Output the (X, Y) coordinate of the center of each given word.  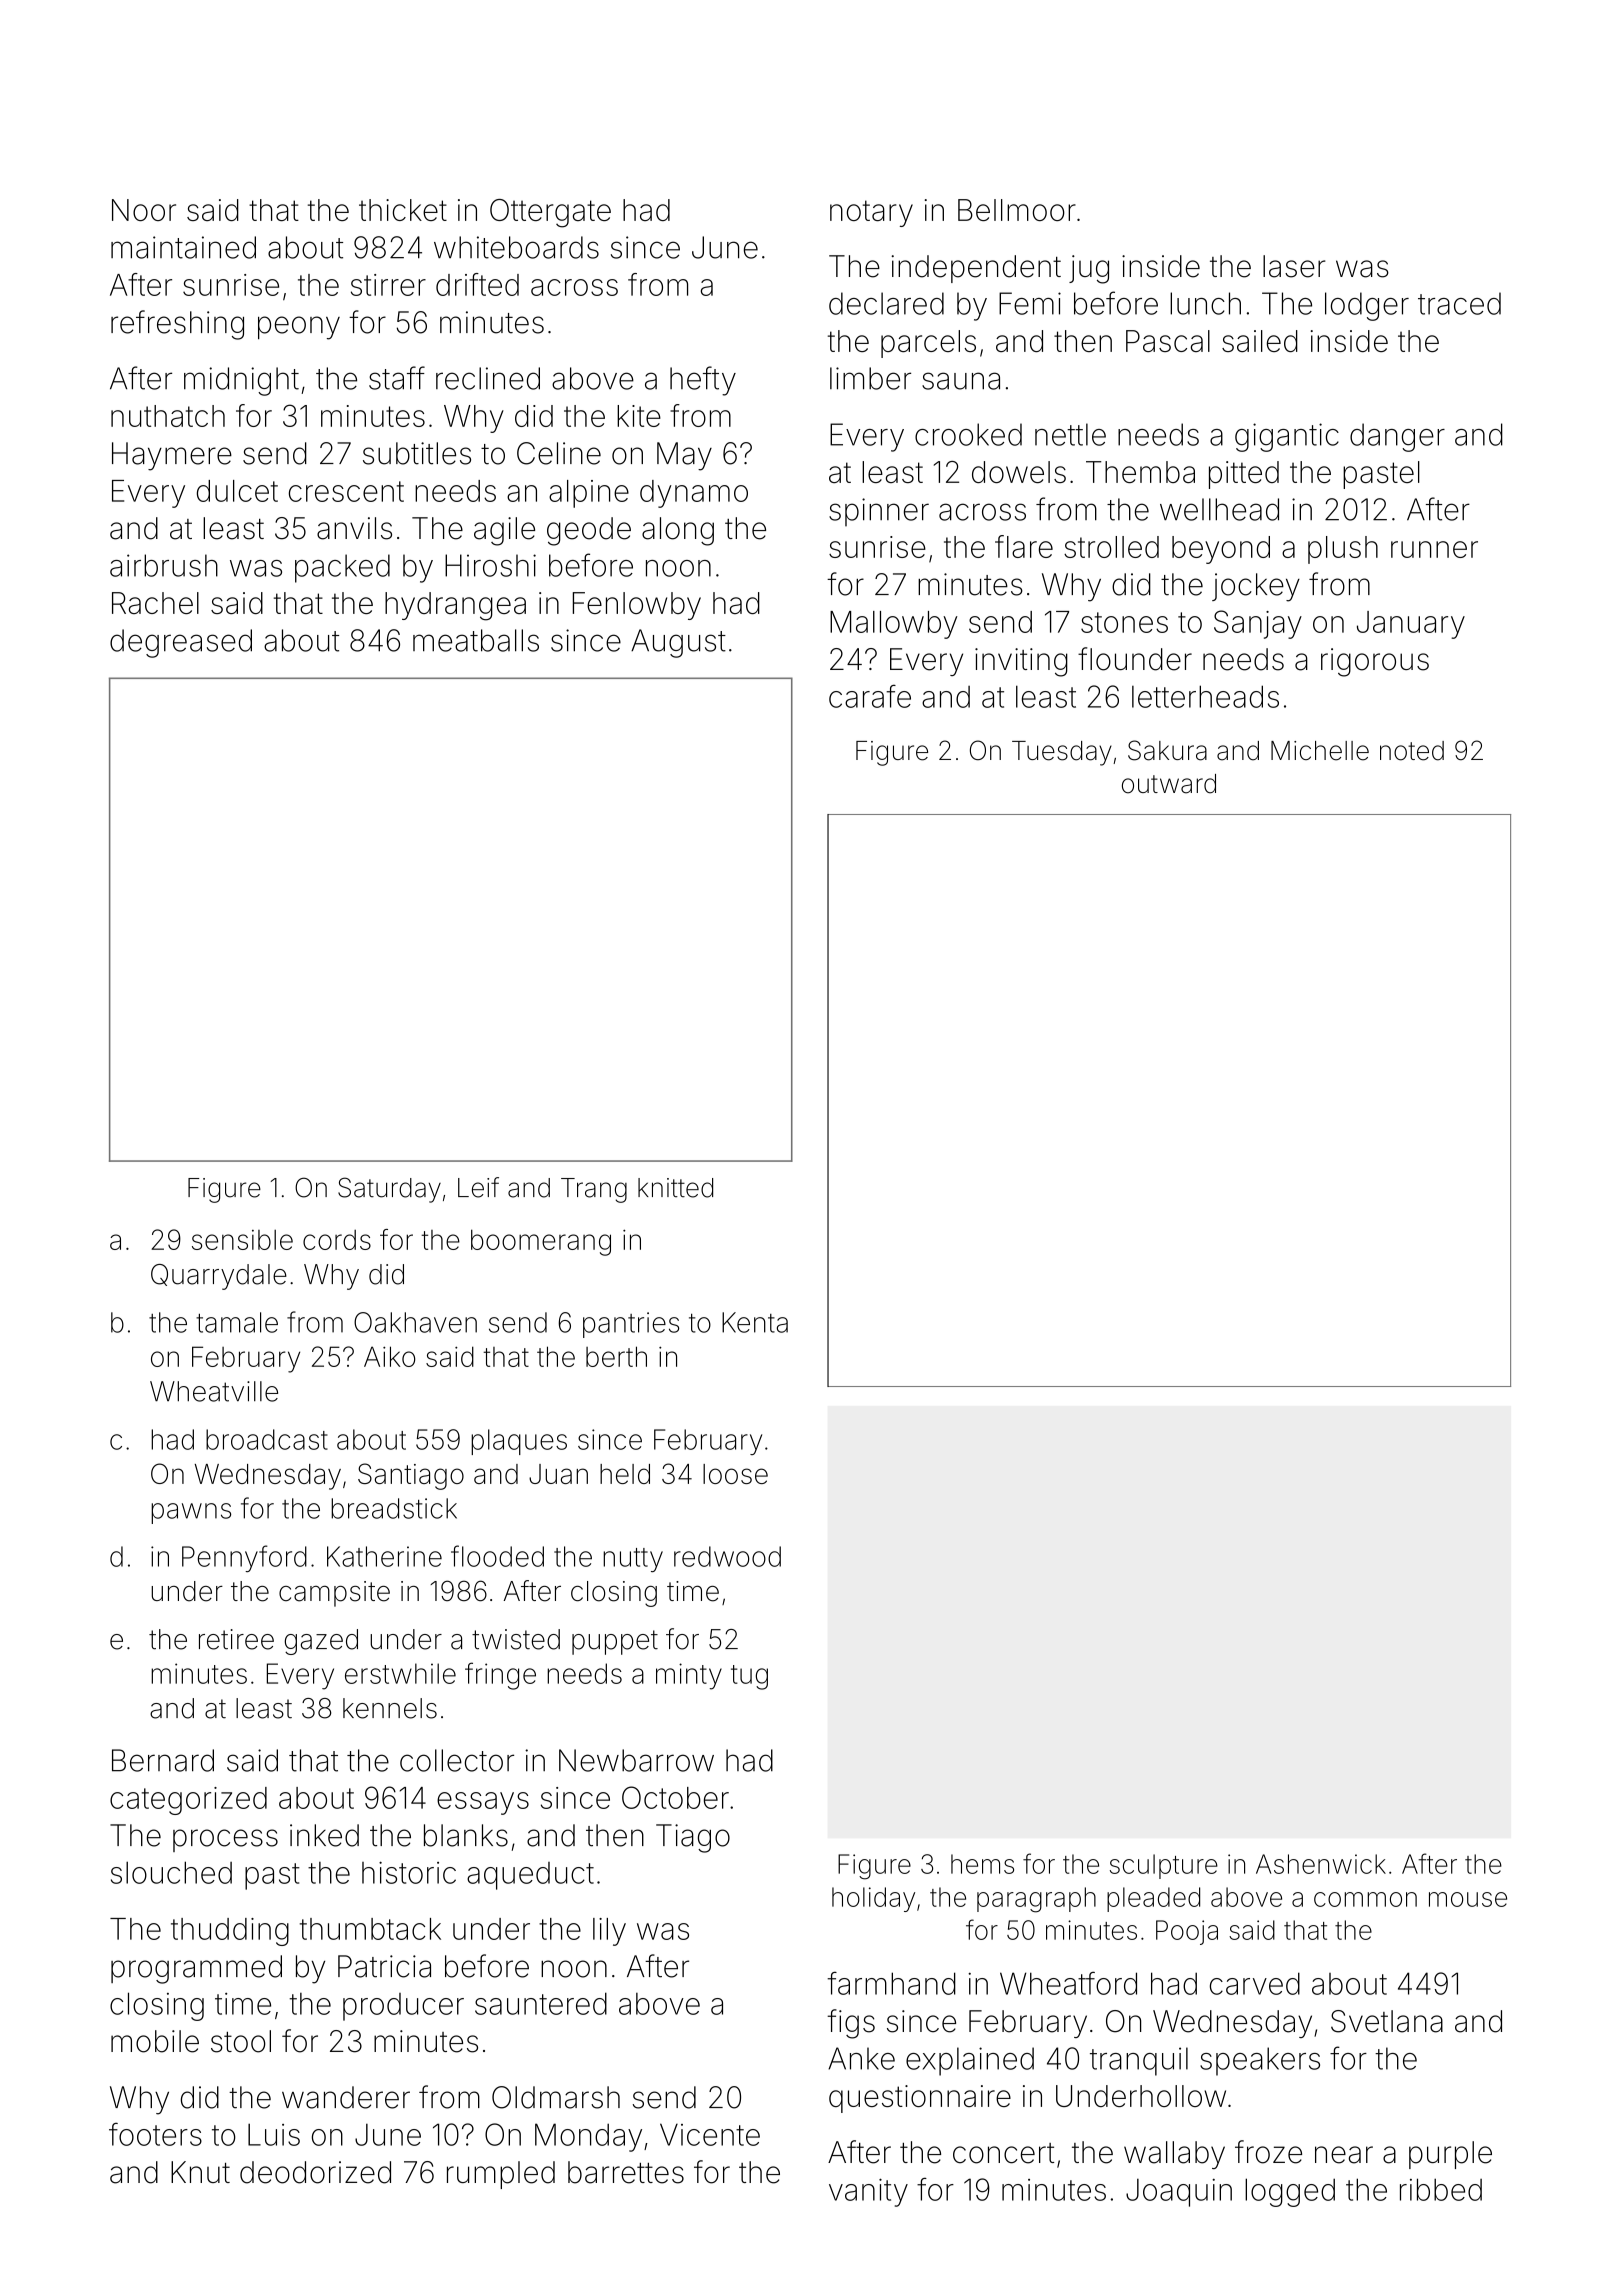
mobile (155, 2041)
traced (1459, 303)
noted (1412, 751)
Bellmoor (1017, 210)
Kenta (755, 1322)
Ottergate (550, 213)
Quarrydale (219, 1277)
